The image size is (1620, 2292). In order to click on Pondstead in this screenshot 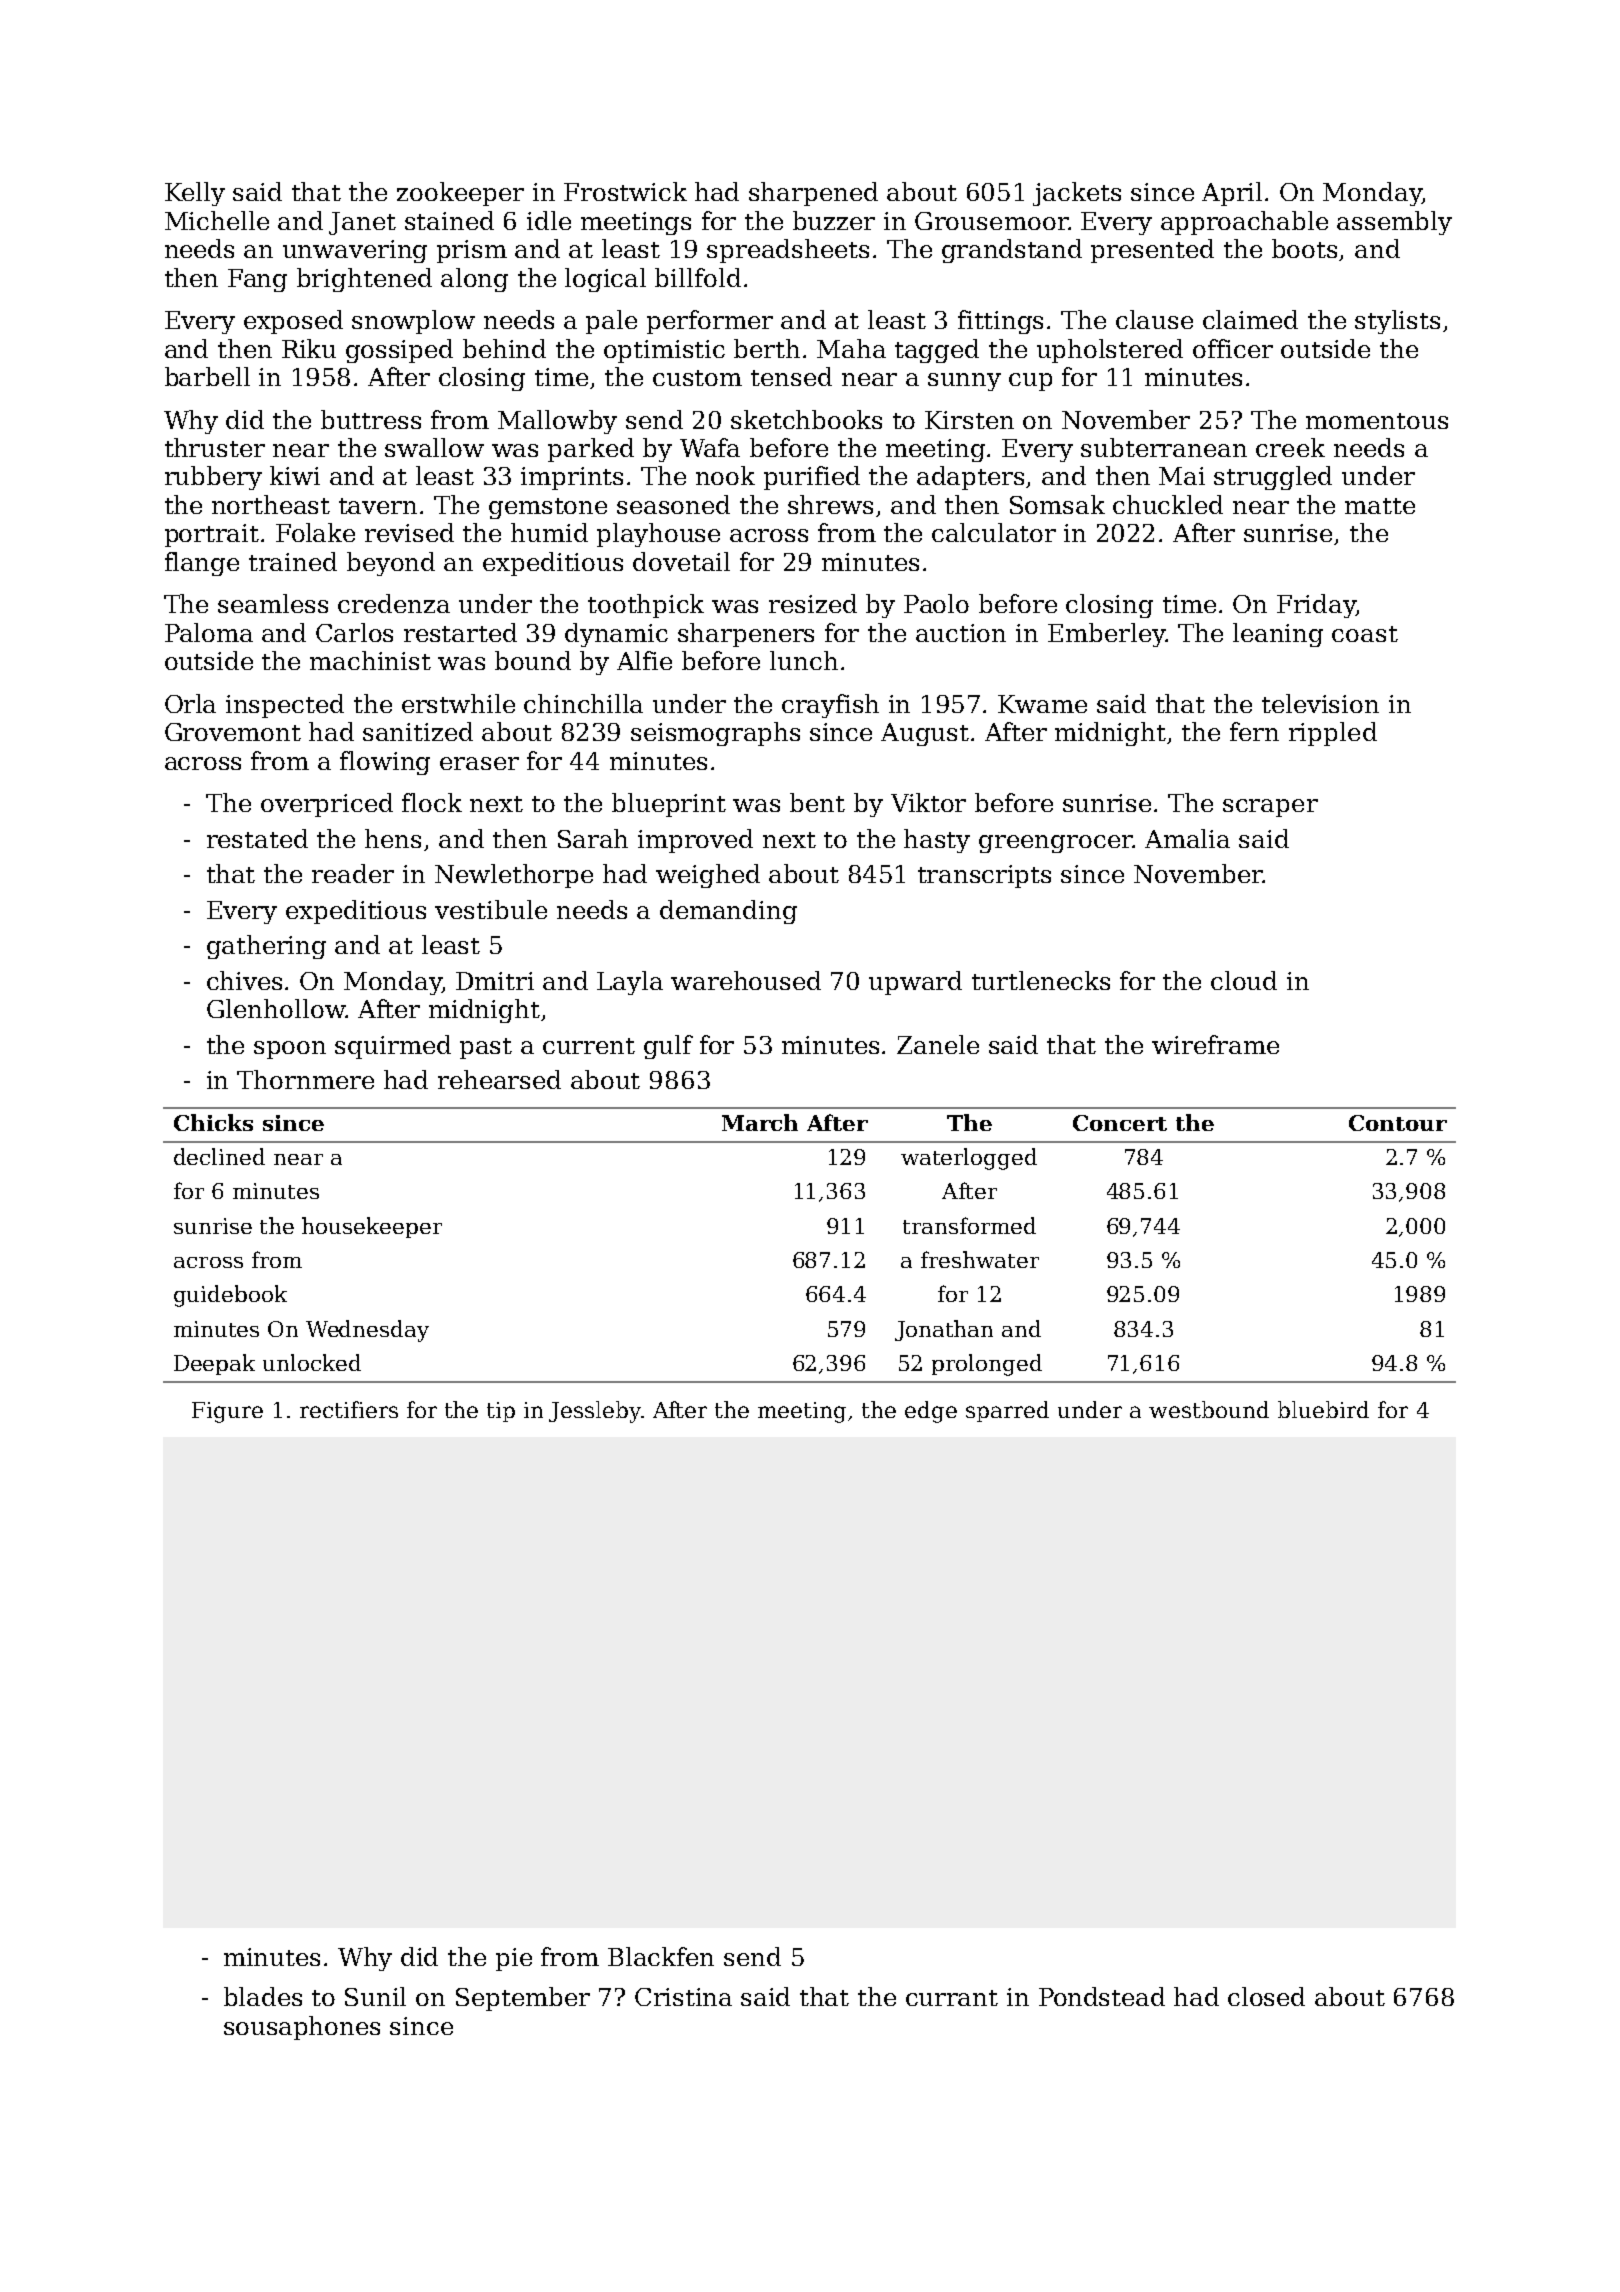, I will do `click(1102, 1996)`.
